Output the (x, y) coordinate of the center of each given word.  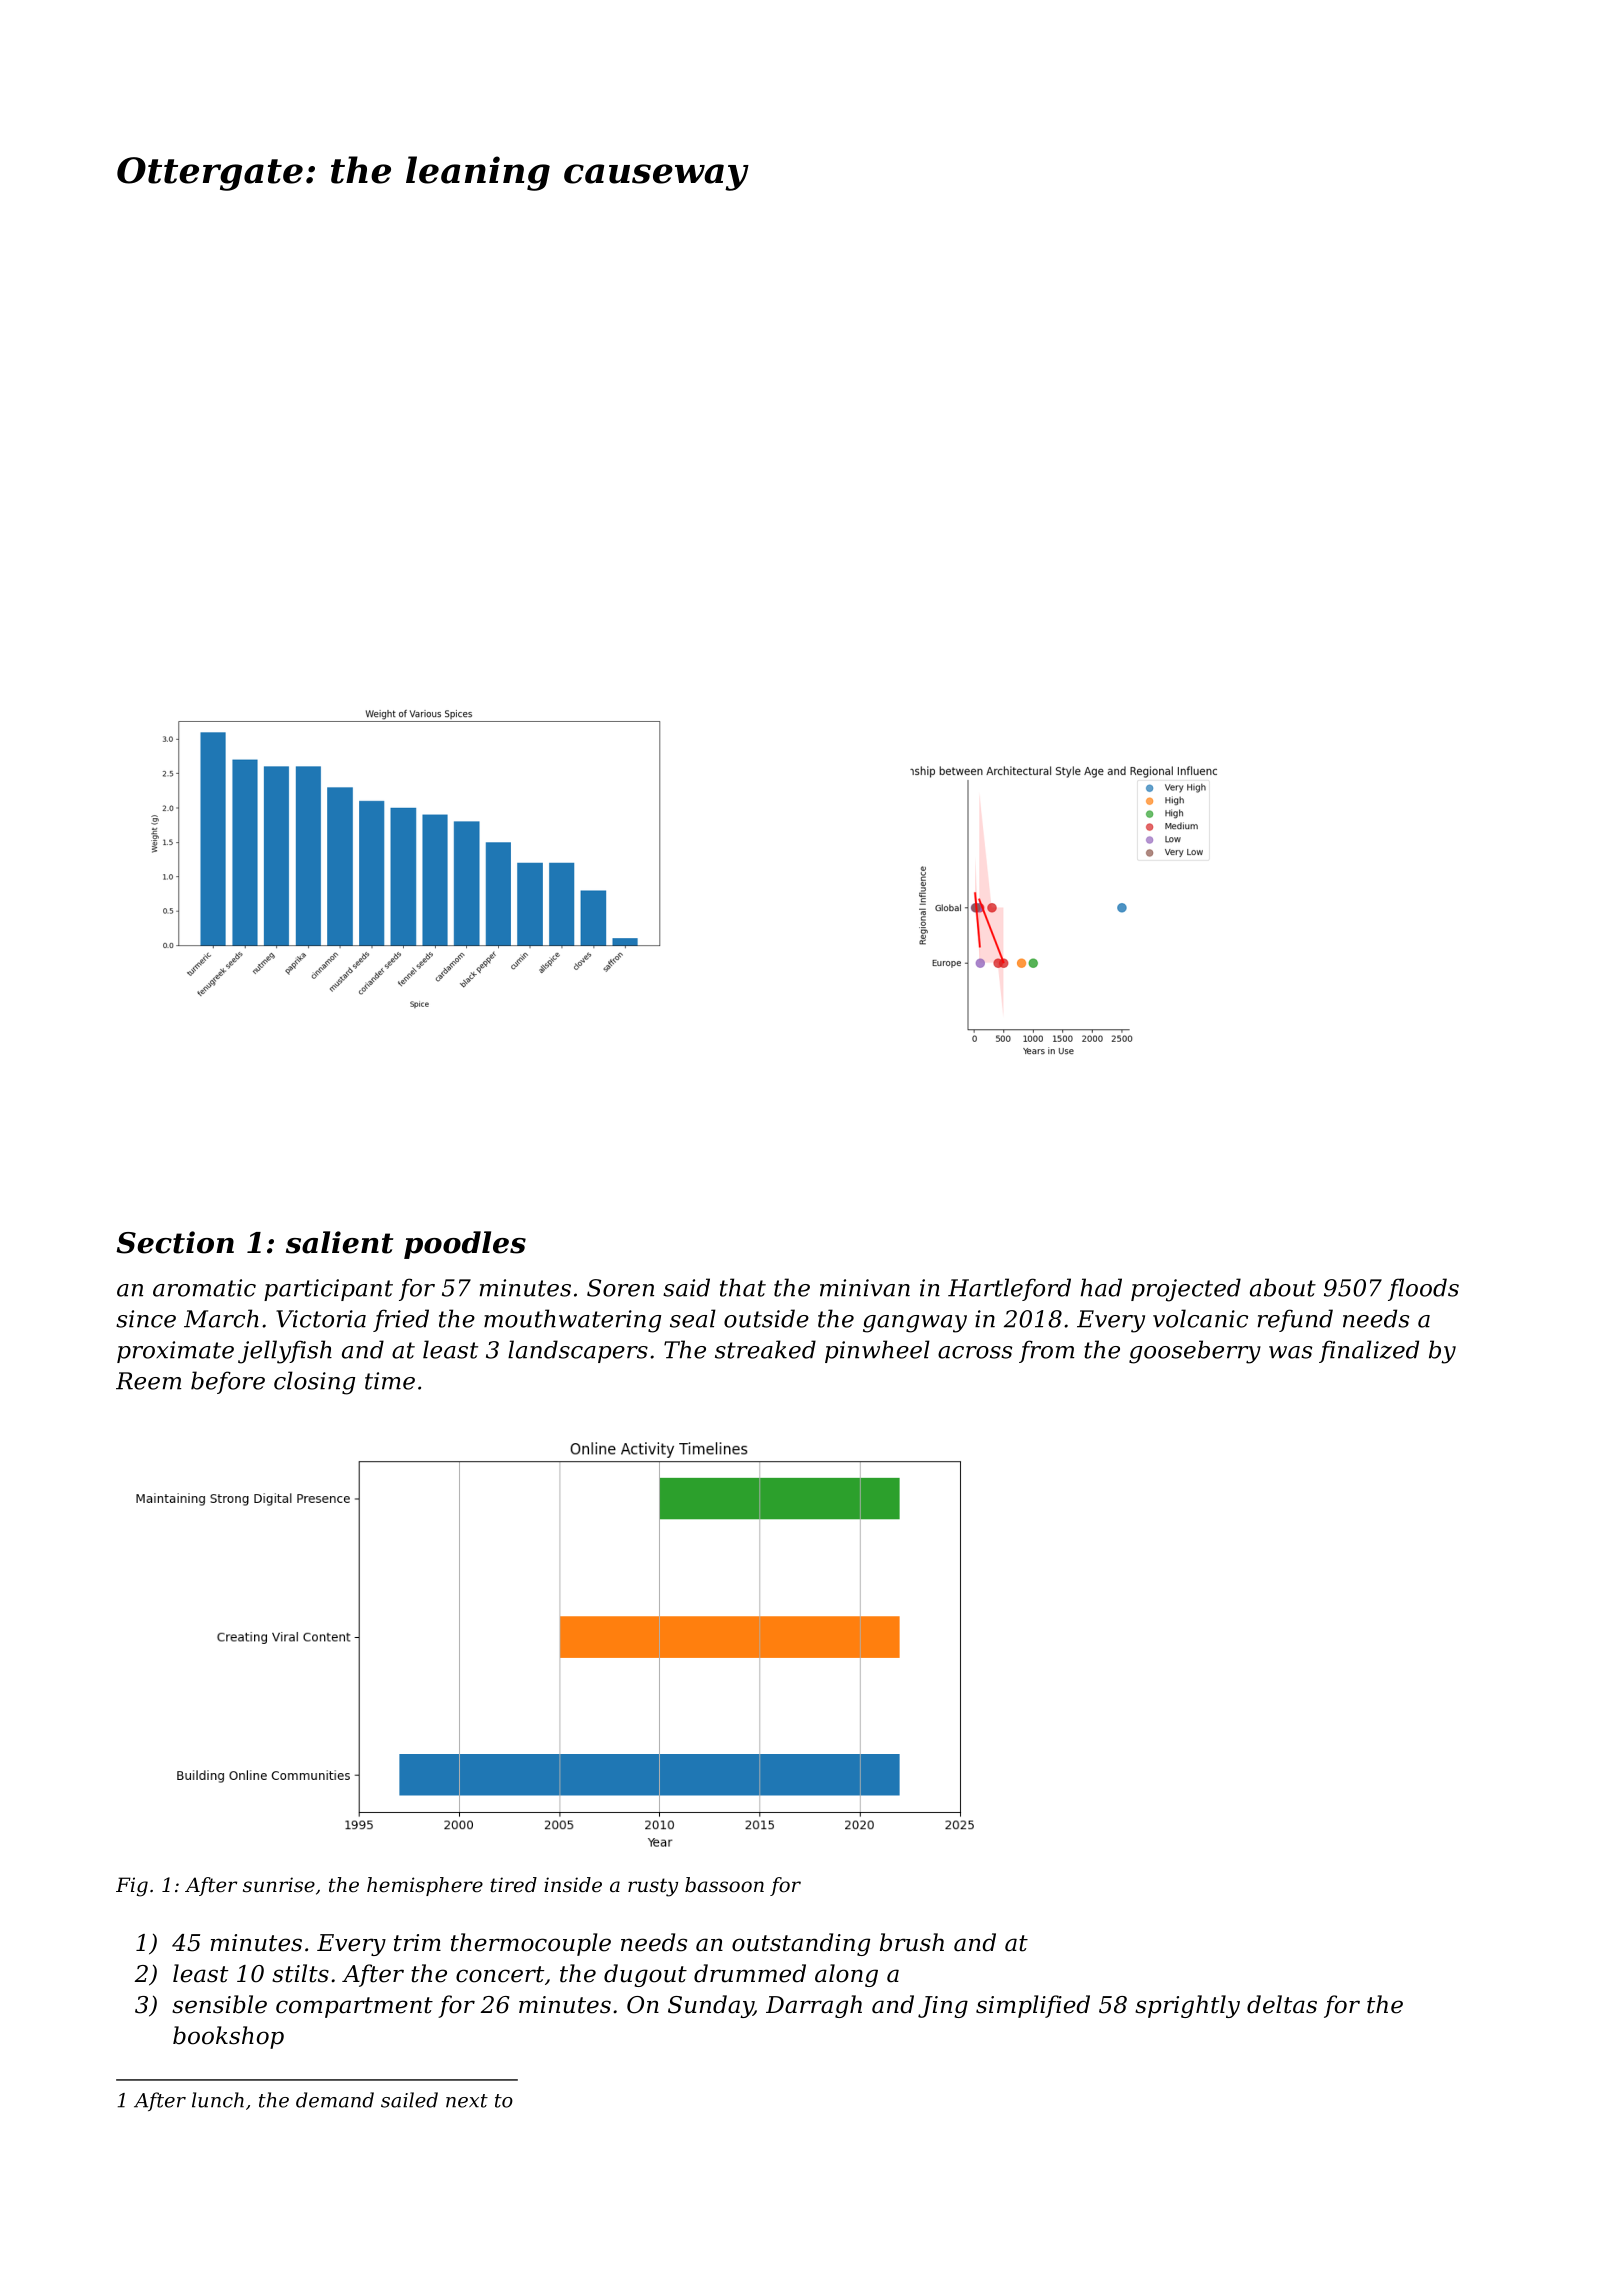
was (1290, 1352)
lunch (218, 2100)
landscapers (578, 1351)
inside (573, 1885)
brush (912, 1942)
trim (417, 1943)
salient (339, 1242)
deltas (1282, 2004)
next (467, 2101)
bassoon (724, 1885)
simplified (1033, 2006)
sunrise (279, 1885)
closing (314, 1383)
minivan (865, 1288)
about (1283, 1287)
